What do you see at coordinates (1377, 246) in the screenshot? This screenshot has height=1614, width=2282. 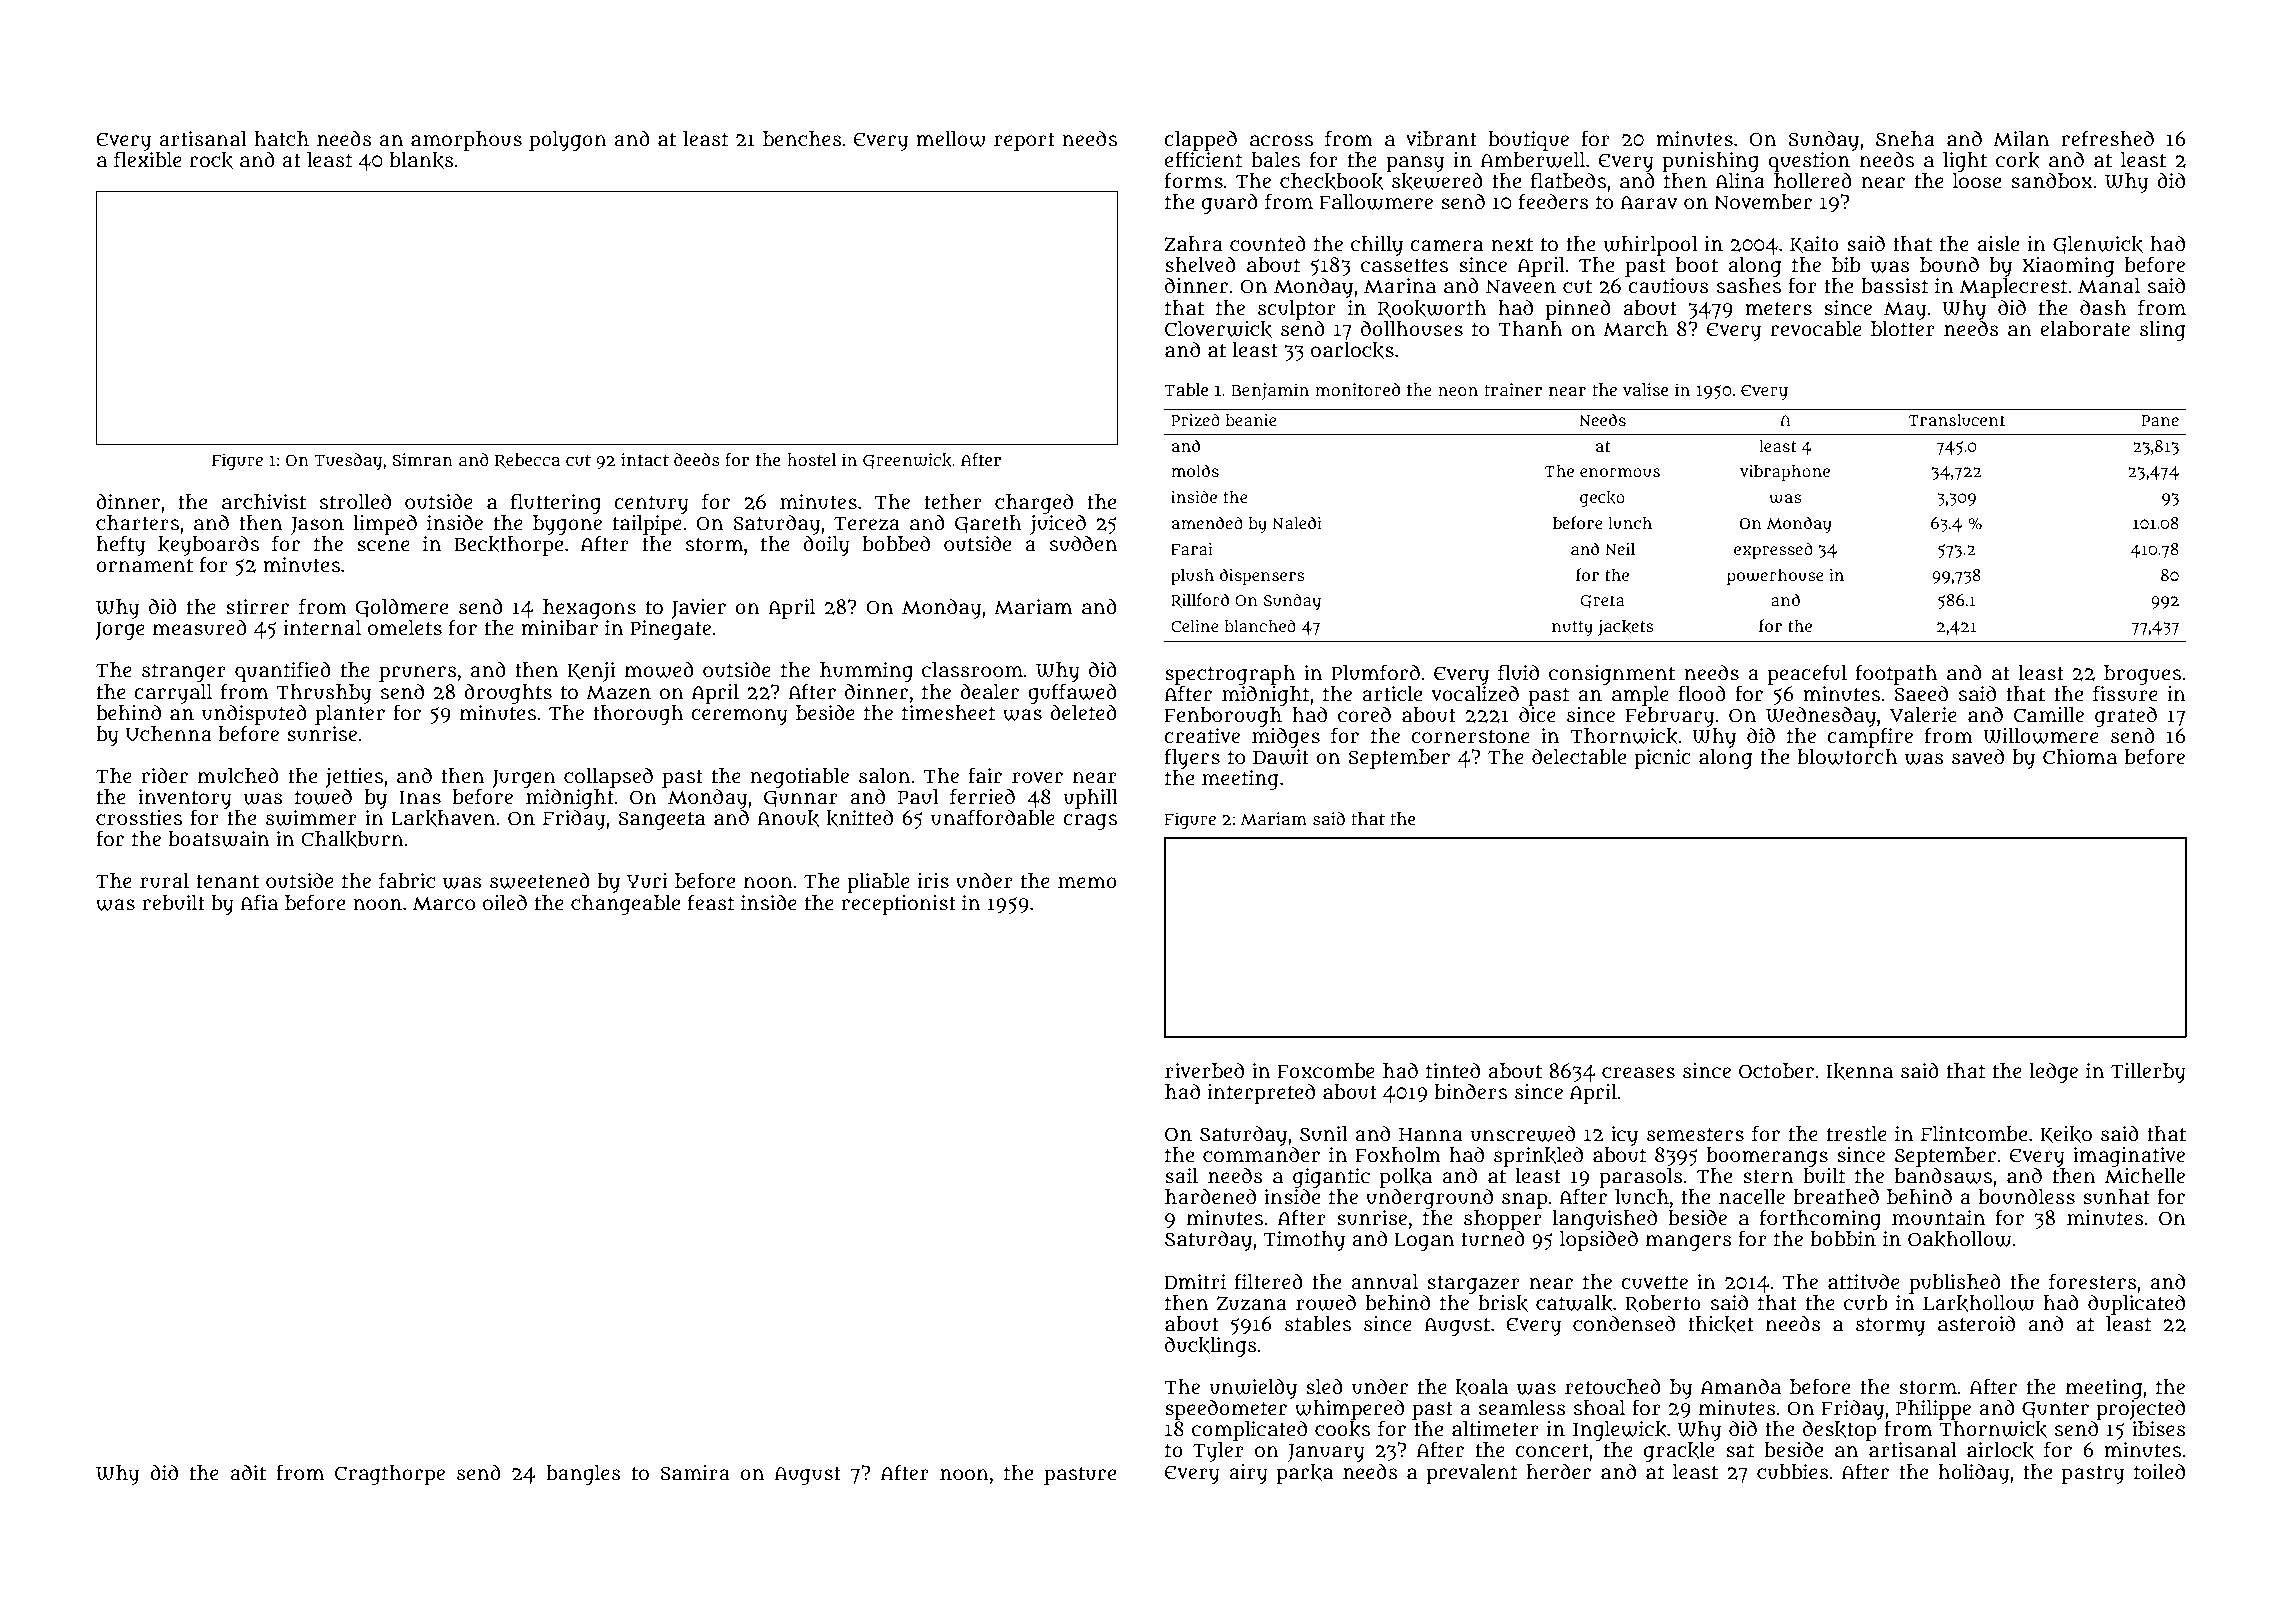 I see `chilly` at bounding box center [1377, 246].
